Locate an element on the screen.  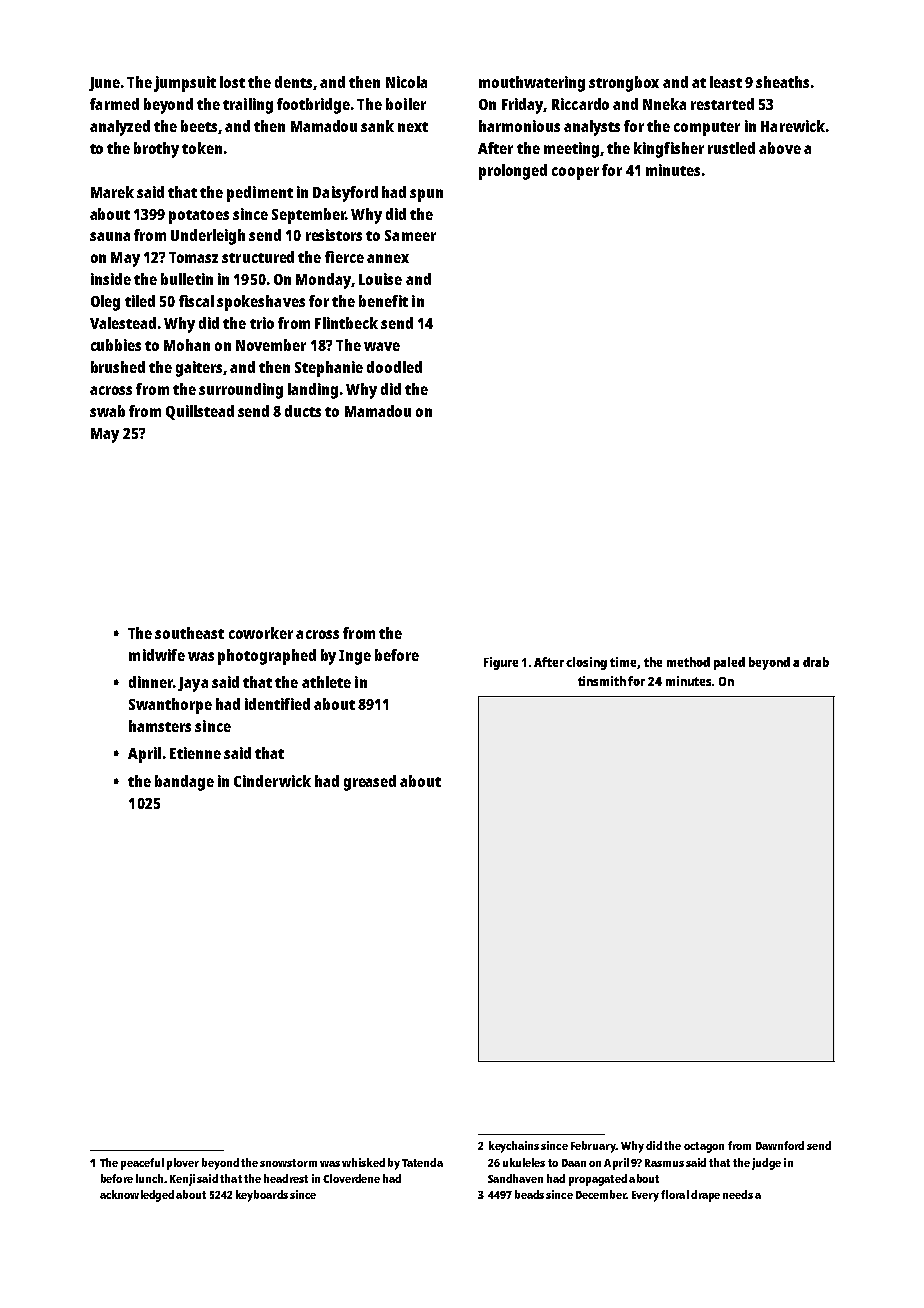
southeast is located at coordinates (189, 633).
